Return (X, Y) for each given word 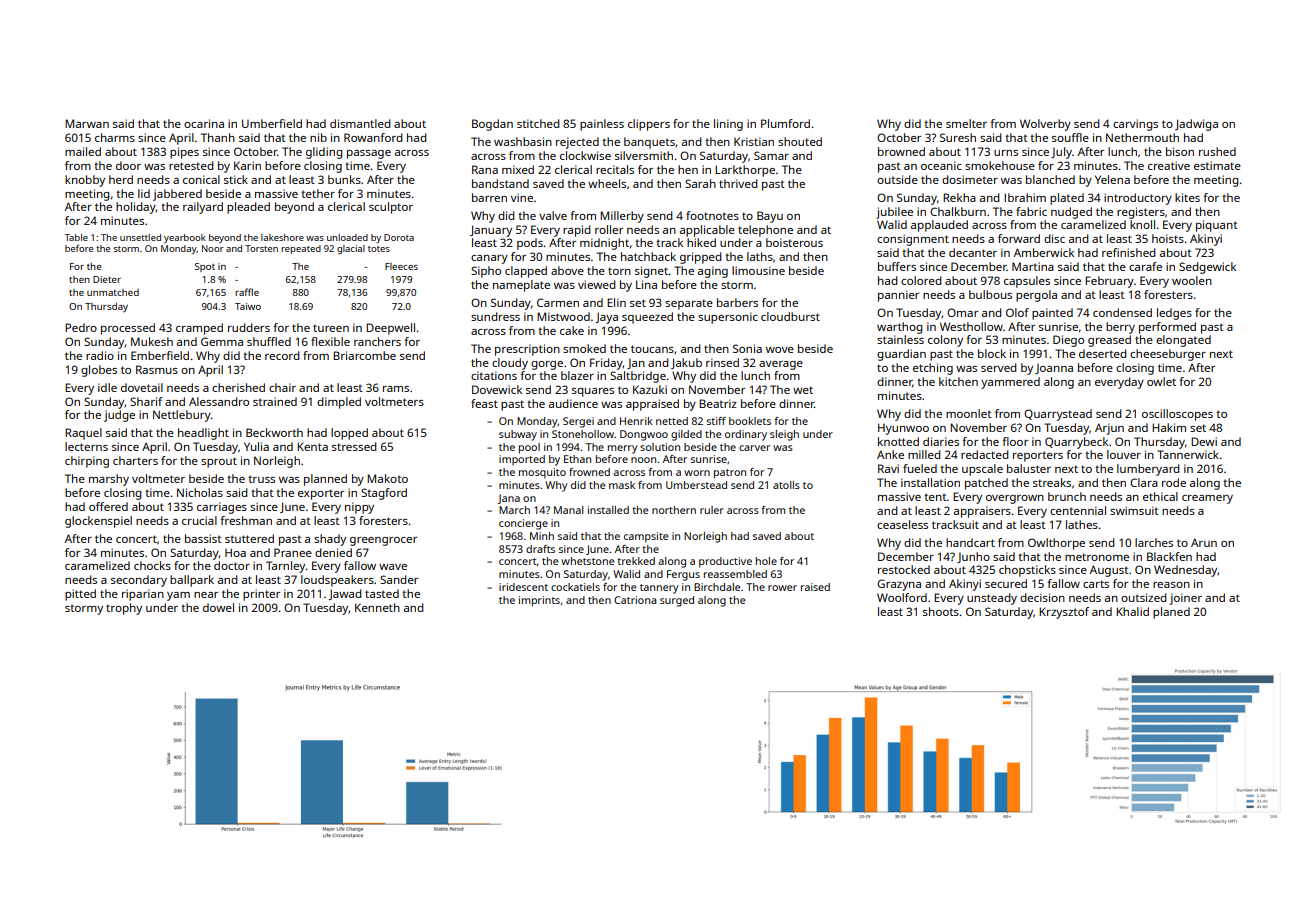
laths (760, 256)
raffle (247, 292)
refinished (1129, 252)
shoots (941, 611)
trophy (124, 609)
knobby (85, 181)
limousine (758, 270)
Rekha (959, 197)
